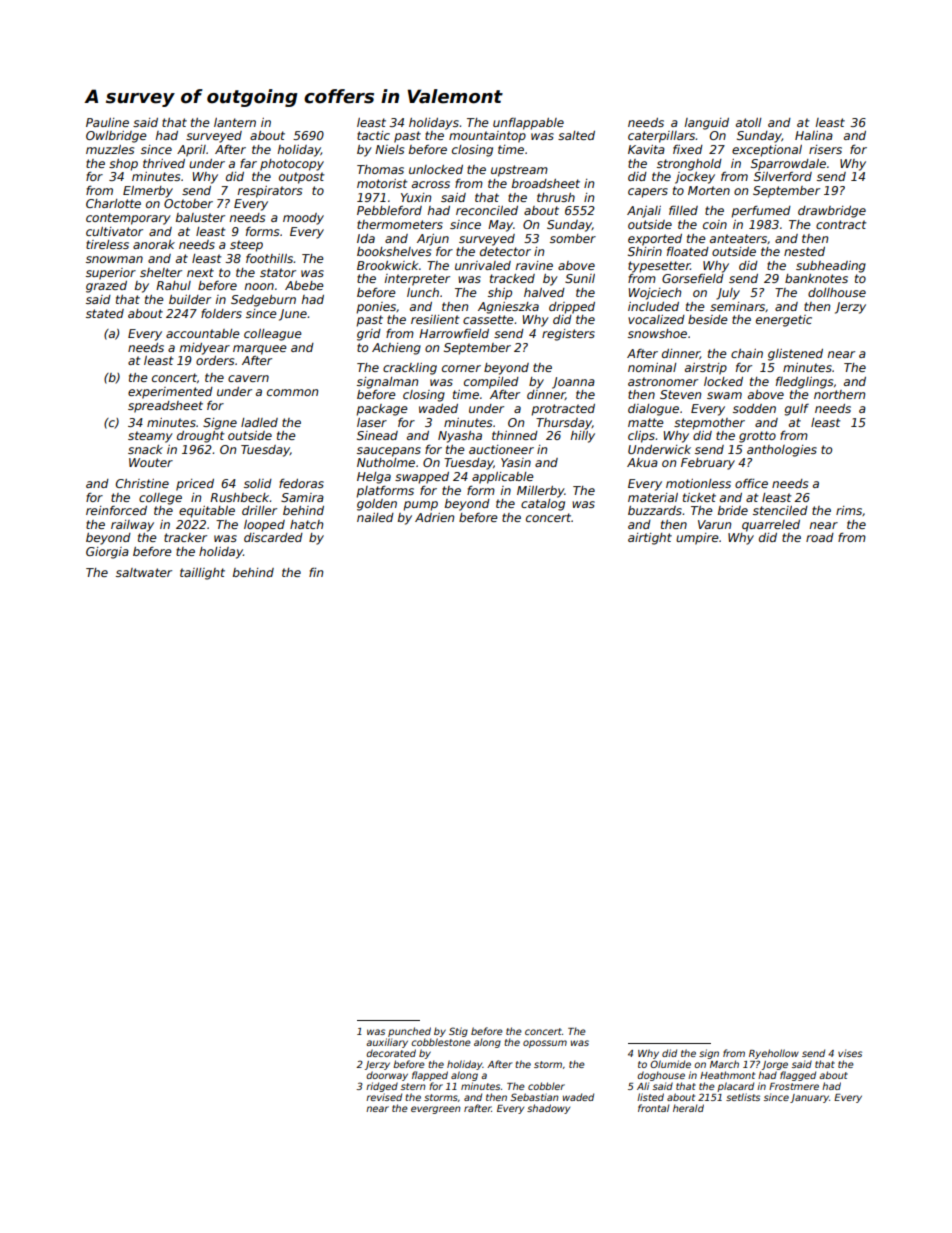  I want to click on subheading, so click(831, 267).
